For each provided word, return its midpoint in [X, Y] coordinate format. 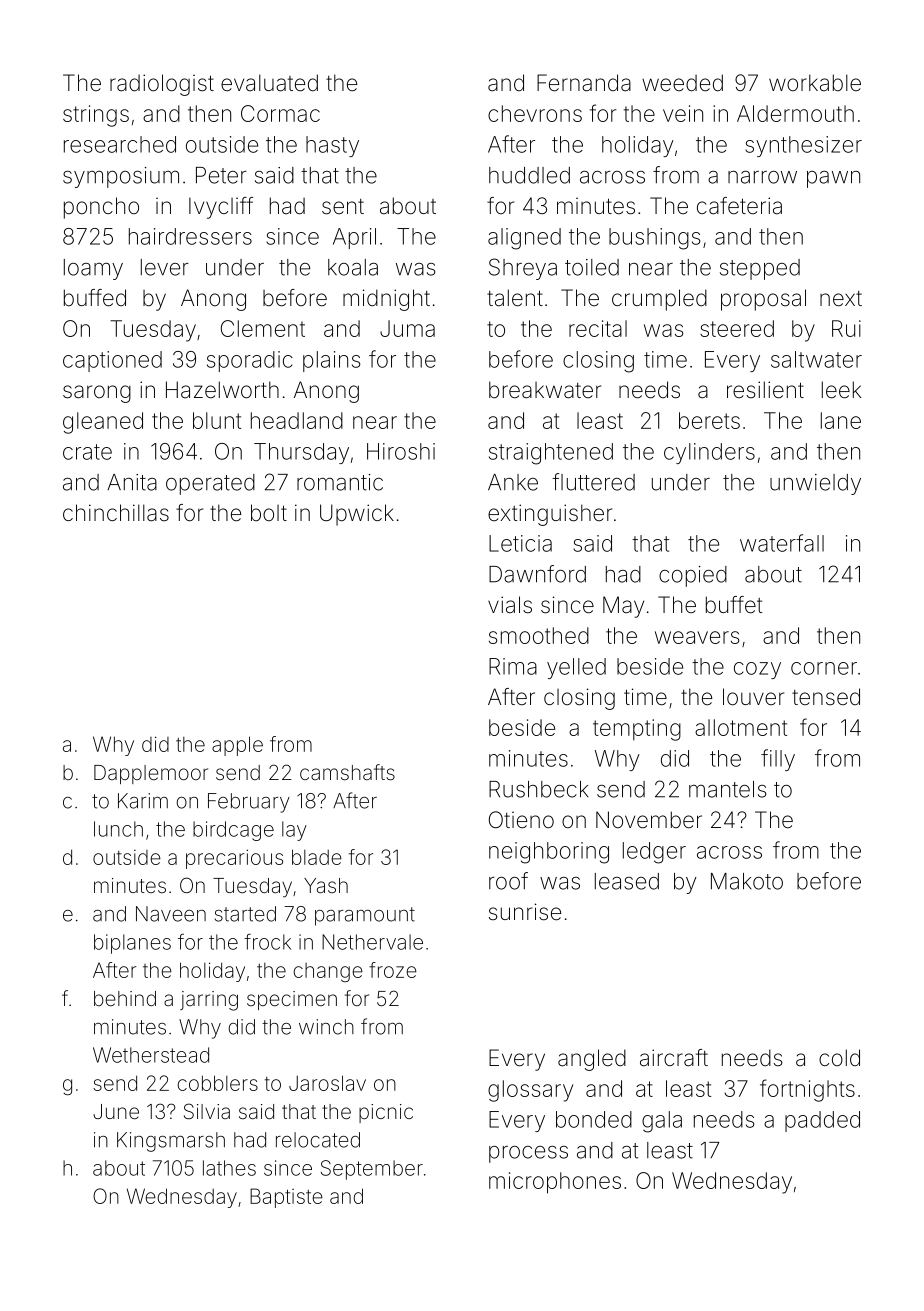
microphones [555, 1183]
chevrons [535, 113]
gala [662, 1122]
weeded [682, 83]
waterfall [782, 543]
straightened [551, 454]
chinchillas [116, 513]
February [249, 803]
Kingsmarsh [171, 1142]
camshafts [347, 772]
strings [96, 116]
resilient [765, 390]
